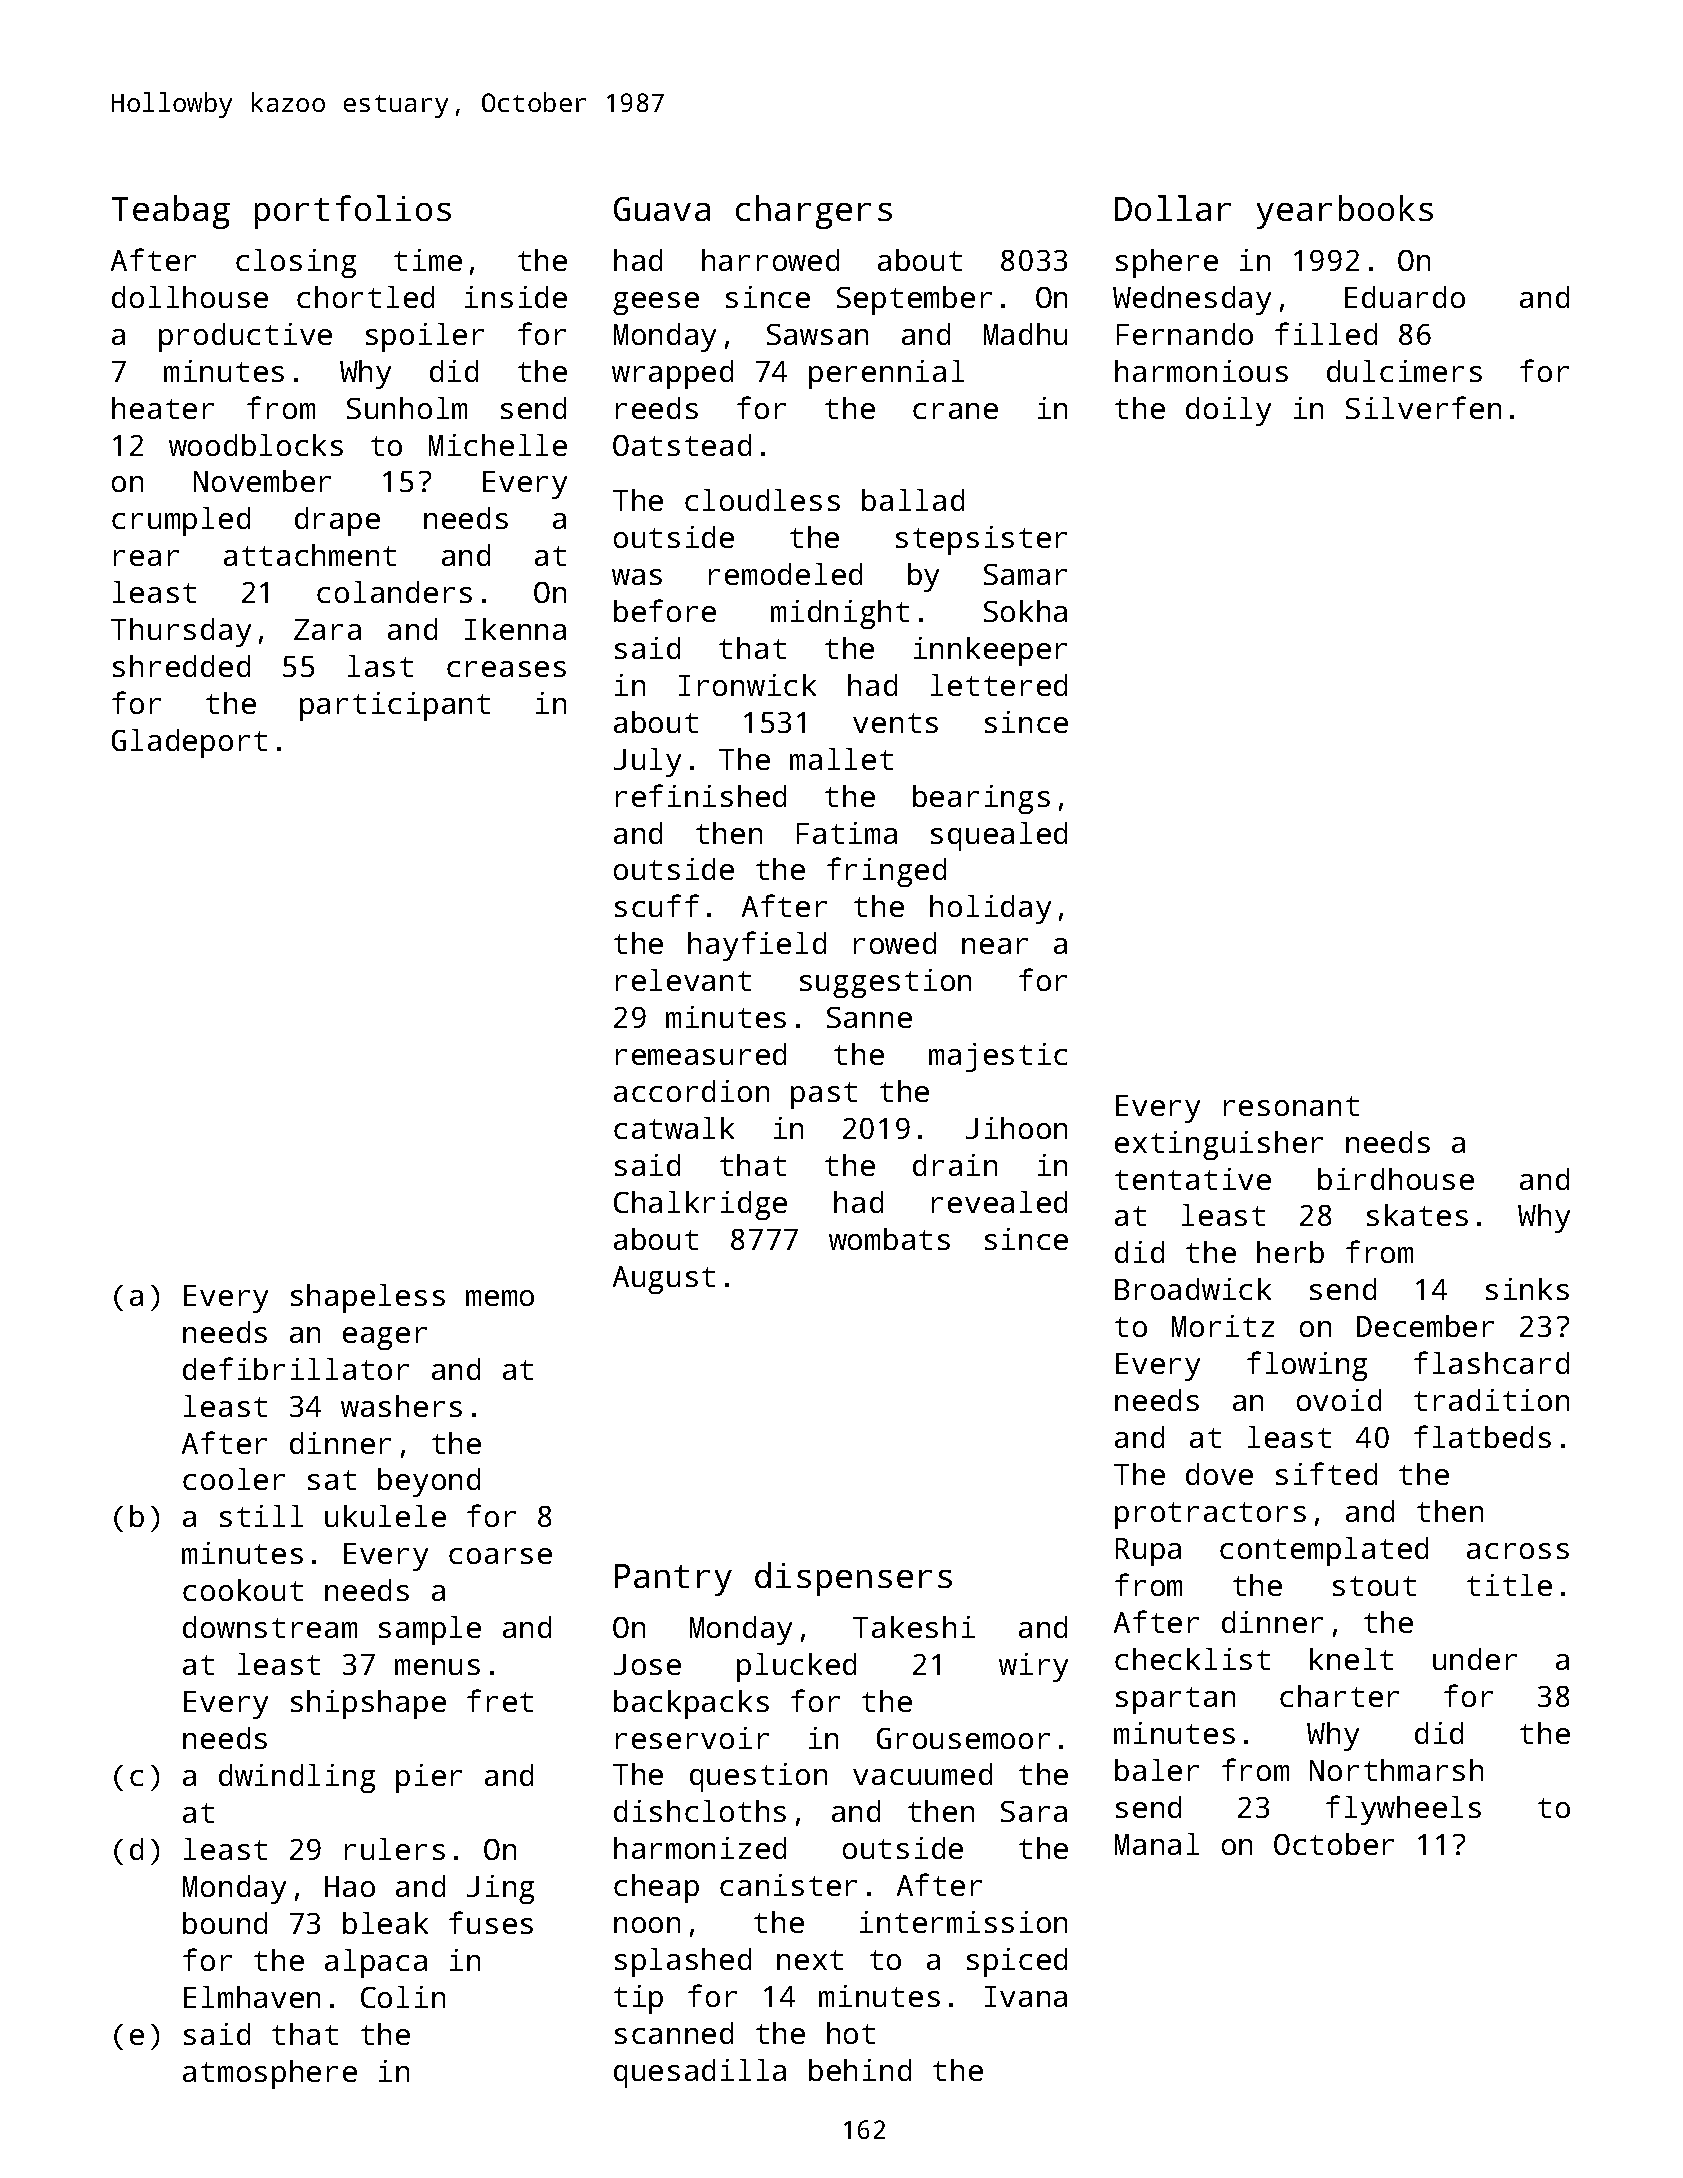 The width and height of the screenshot is (1683, 2178). What do you see at coordinates (841, 759) in the screenshot?
I see `mallet` at bounding box center [841, 759].
